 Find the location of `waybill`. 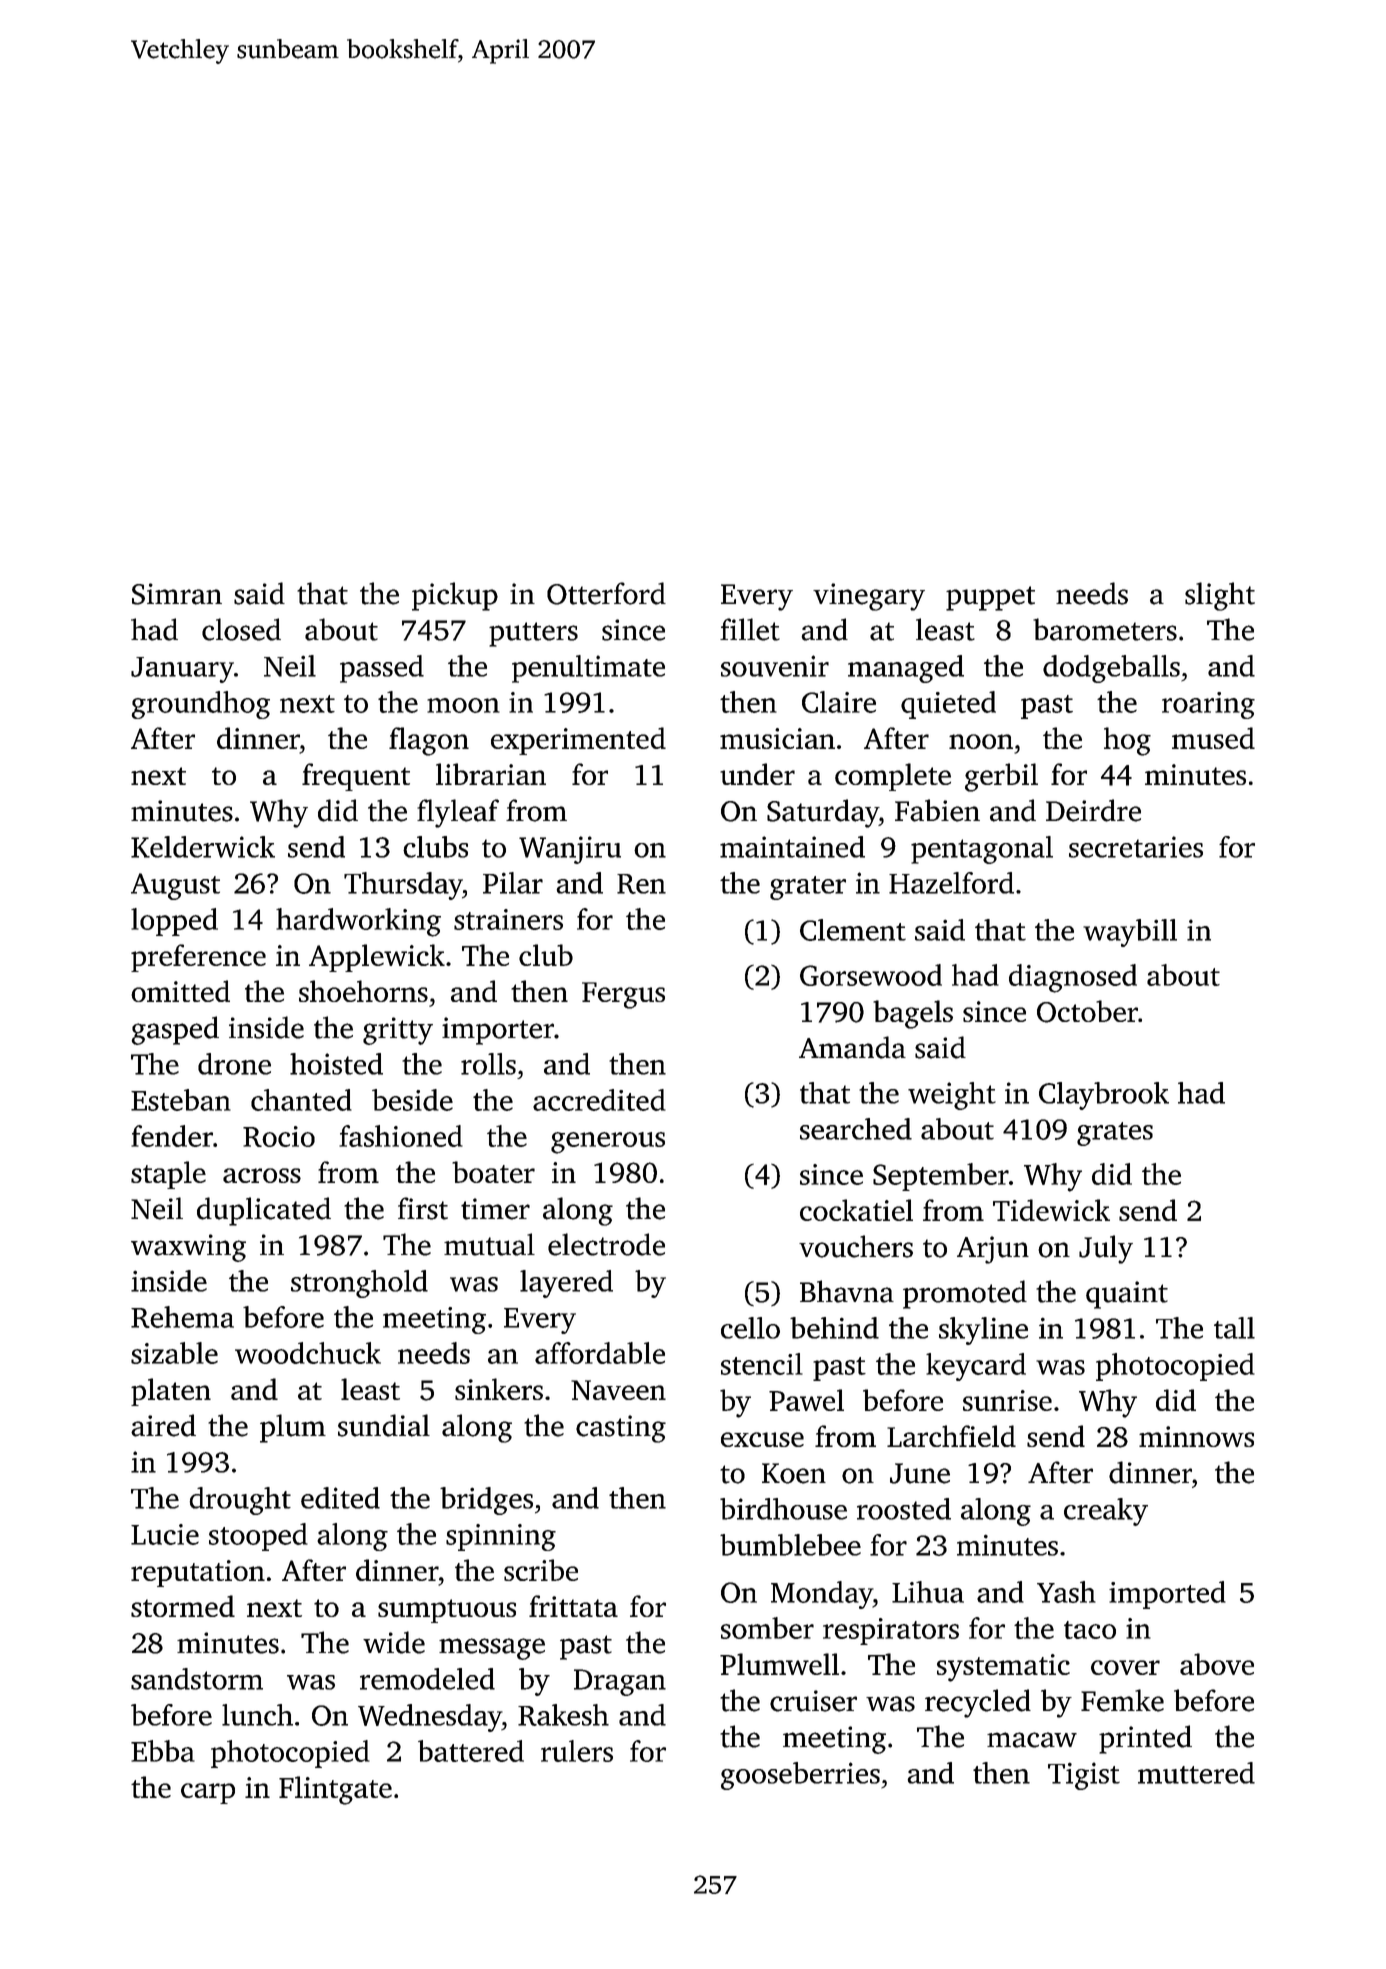

waybill is located at coordinates (1130, 933).
